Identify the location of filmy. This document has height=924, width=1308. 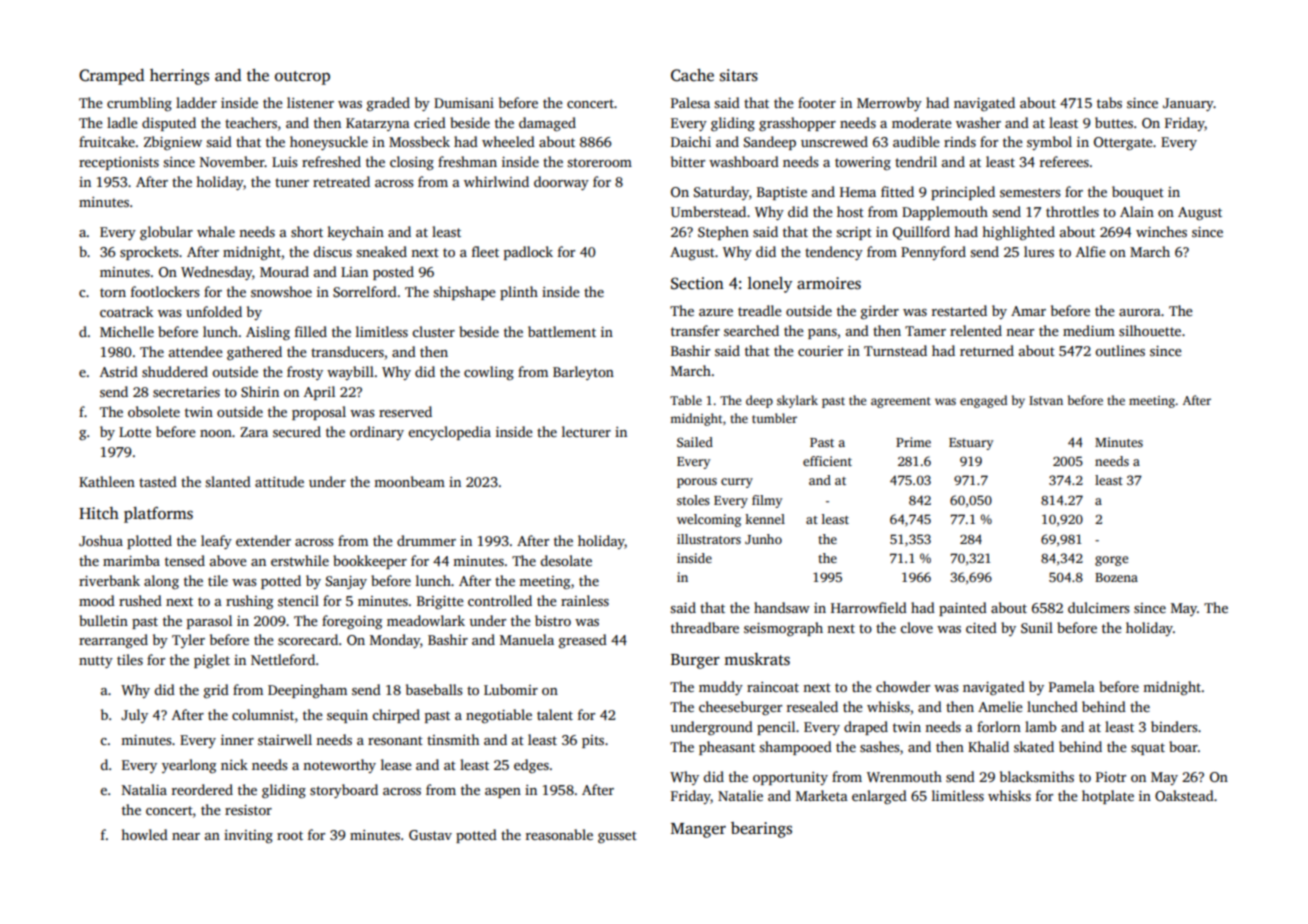
(767, 501).
